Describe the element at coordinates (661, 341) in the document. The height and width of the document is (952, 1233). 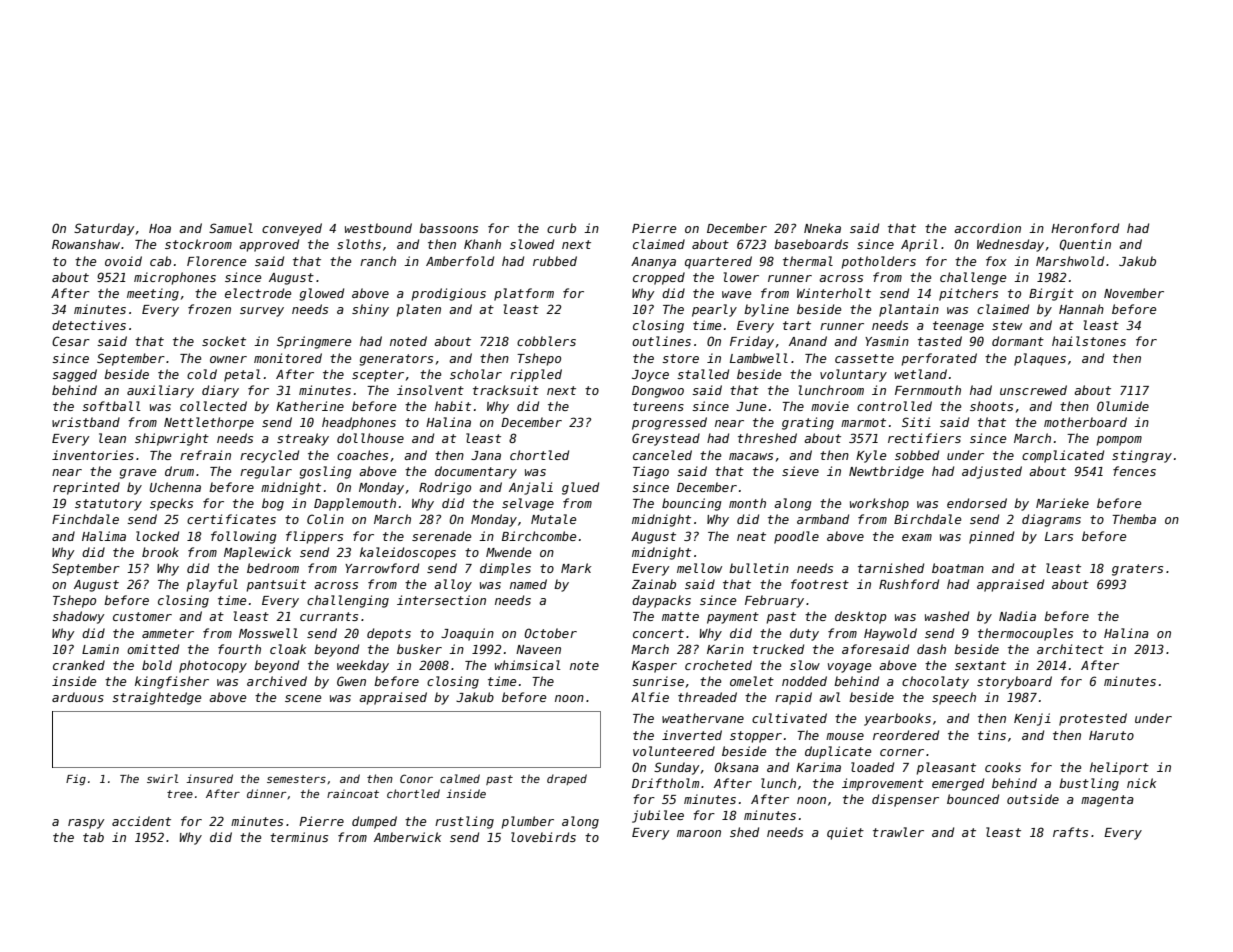
I see `outlines` at that location.
